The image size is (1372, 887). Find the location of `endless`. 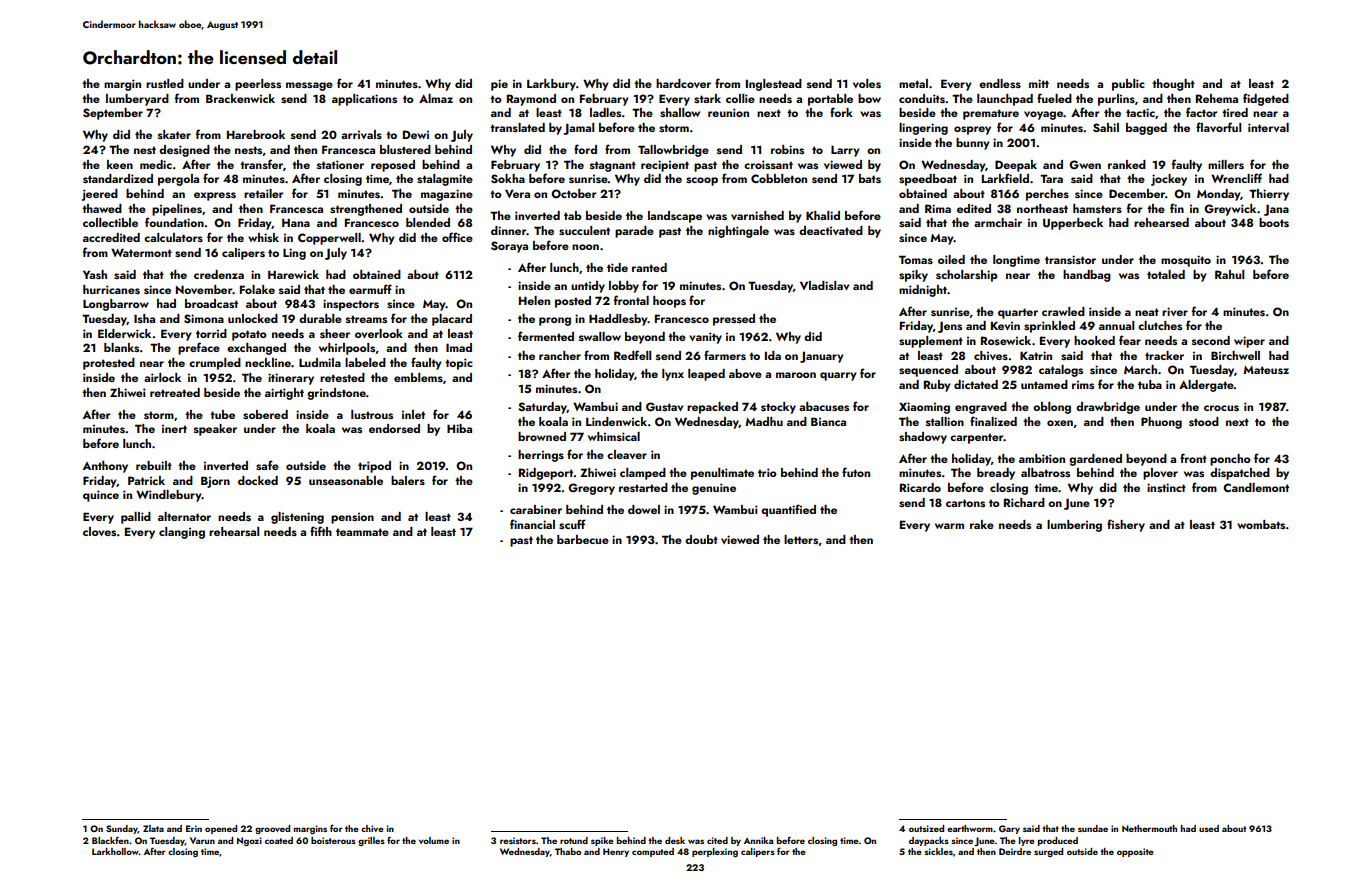

endless is located at coordinates (1000, 83).
